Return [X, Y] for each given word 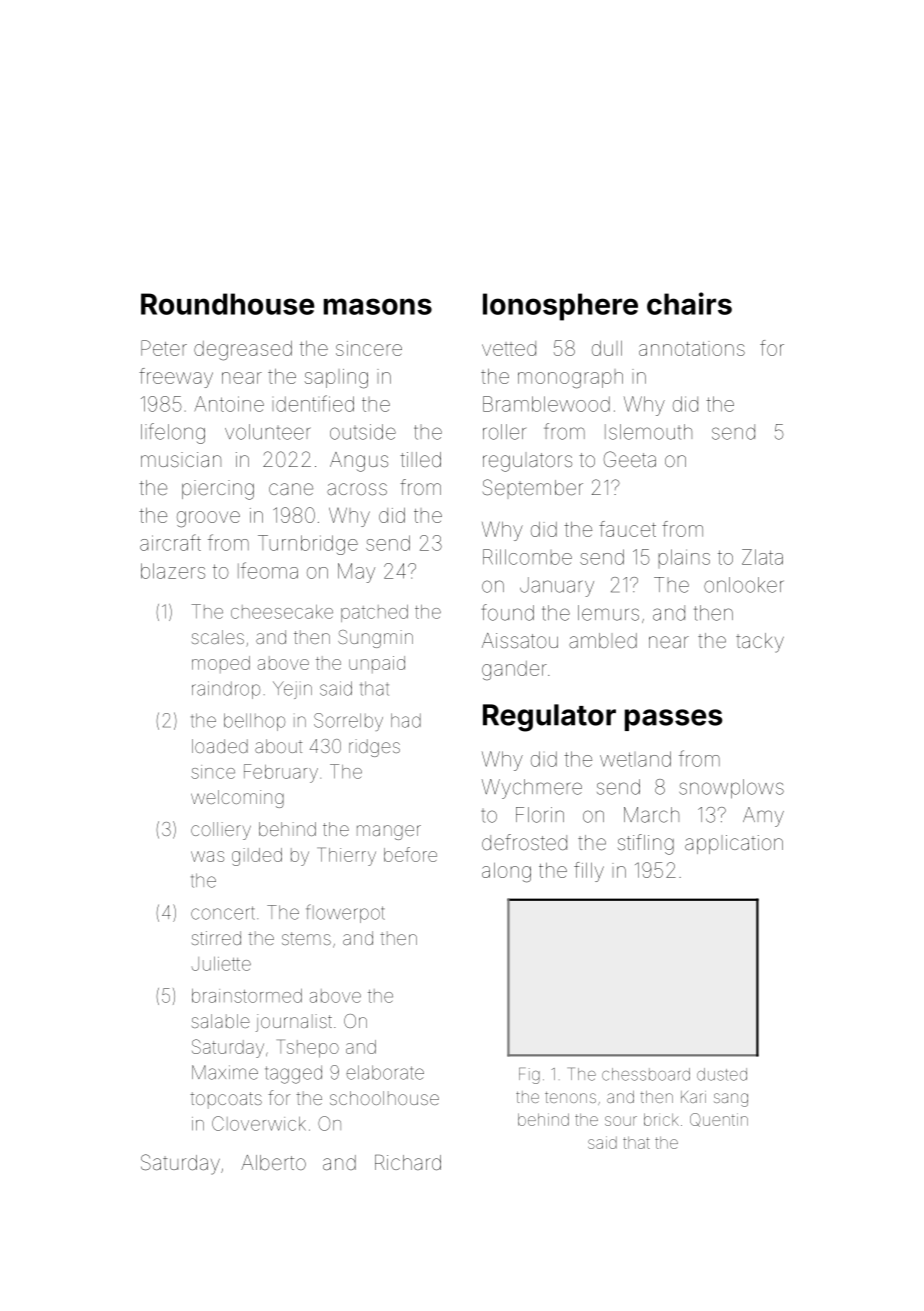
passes [674, 720]
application [734, 844]
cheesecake [282, 612]
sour [621, 1121]
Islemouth [648, 432]
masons [378, 306]
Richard [408, 1162]
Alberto [273, 1162]
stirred [216, 938]
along [506, 873]
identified [313, 403]
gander [514, 670]
